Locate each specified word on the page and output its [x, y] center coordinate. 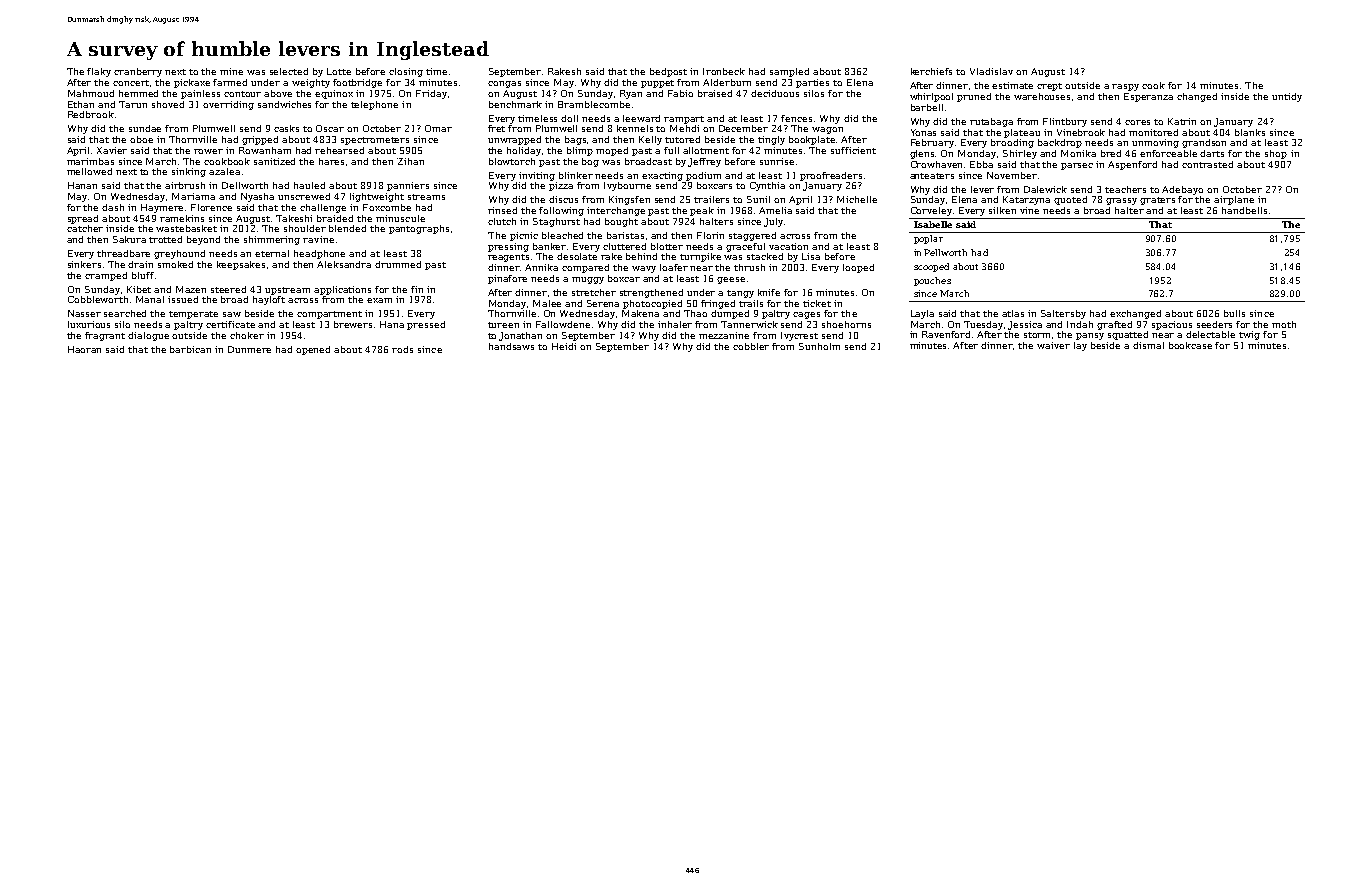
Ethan [81, 104]
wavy [644, 269]
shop [1276, 154]
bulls [1234, 313]
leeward [641, 118]
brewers [353, 324]
